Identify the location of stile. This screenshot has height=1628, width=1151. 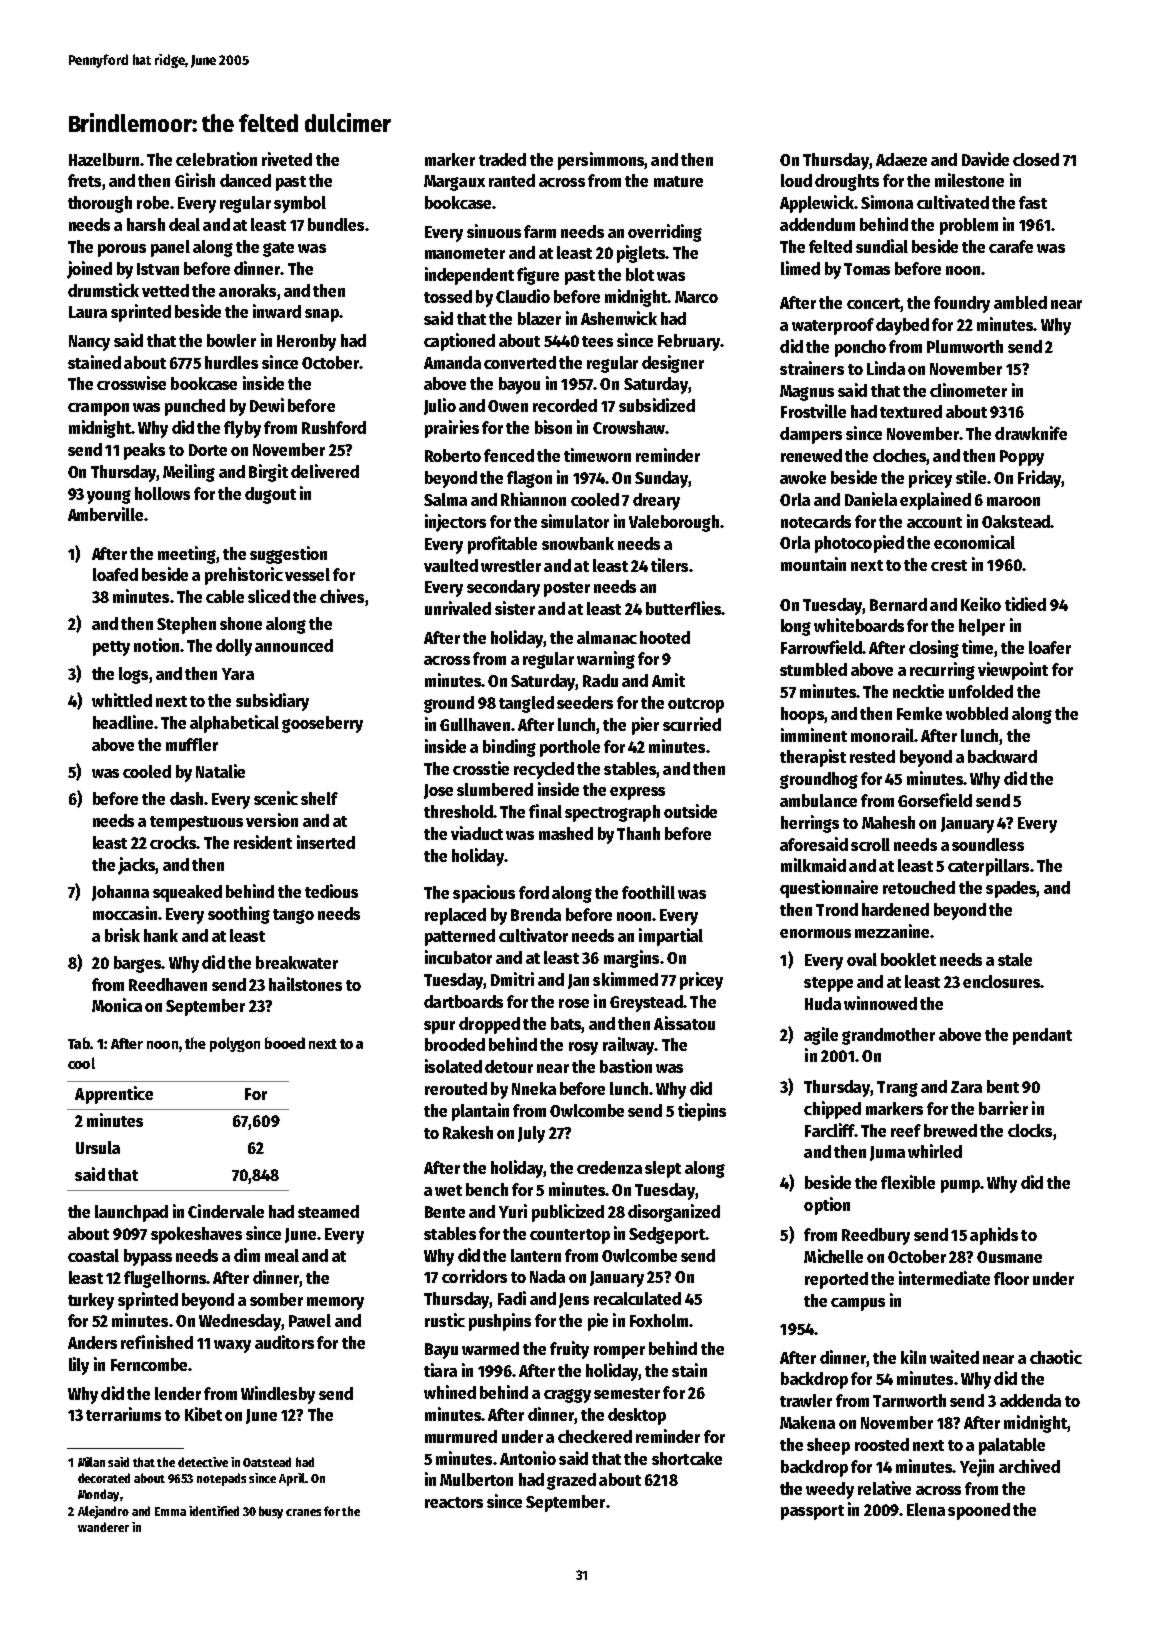
(971, 477).
